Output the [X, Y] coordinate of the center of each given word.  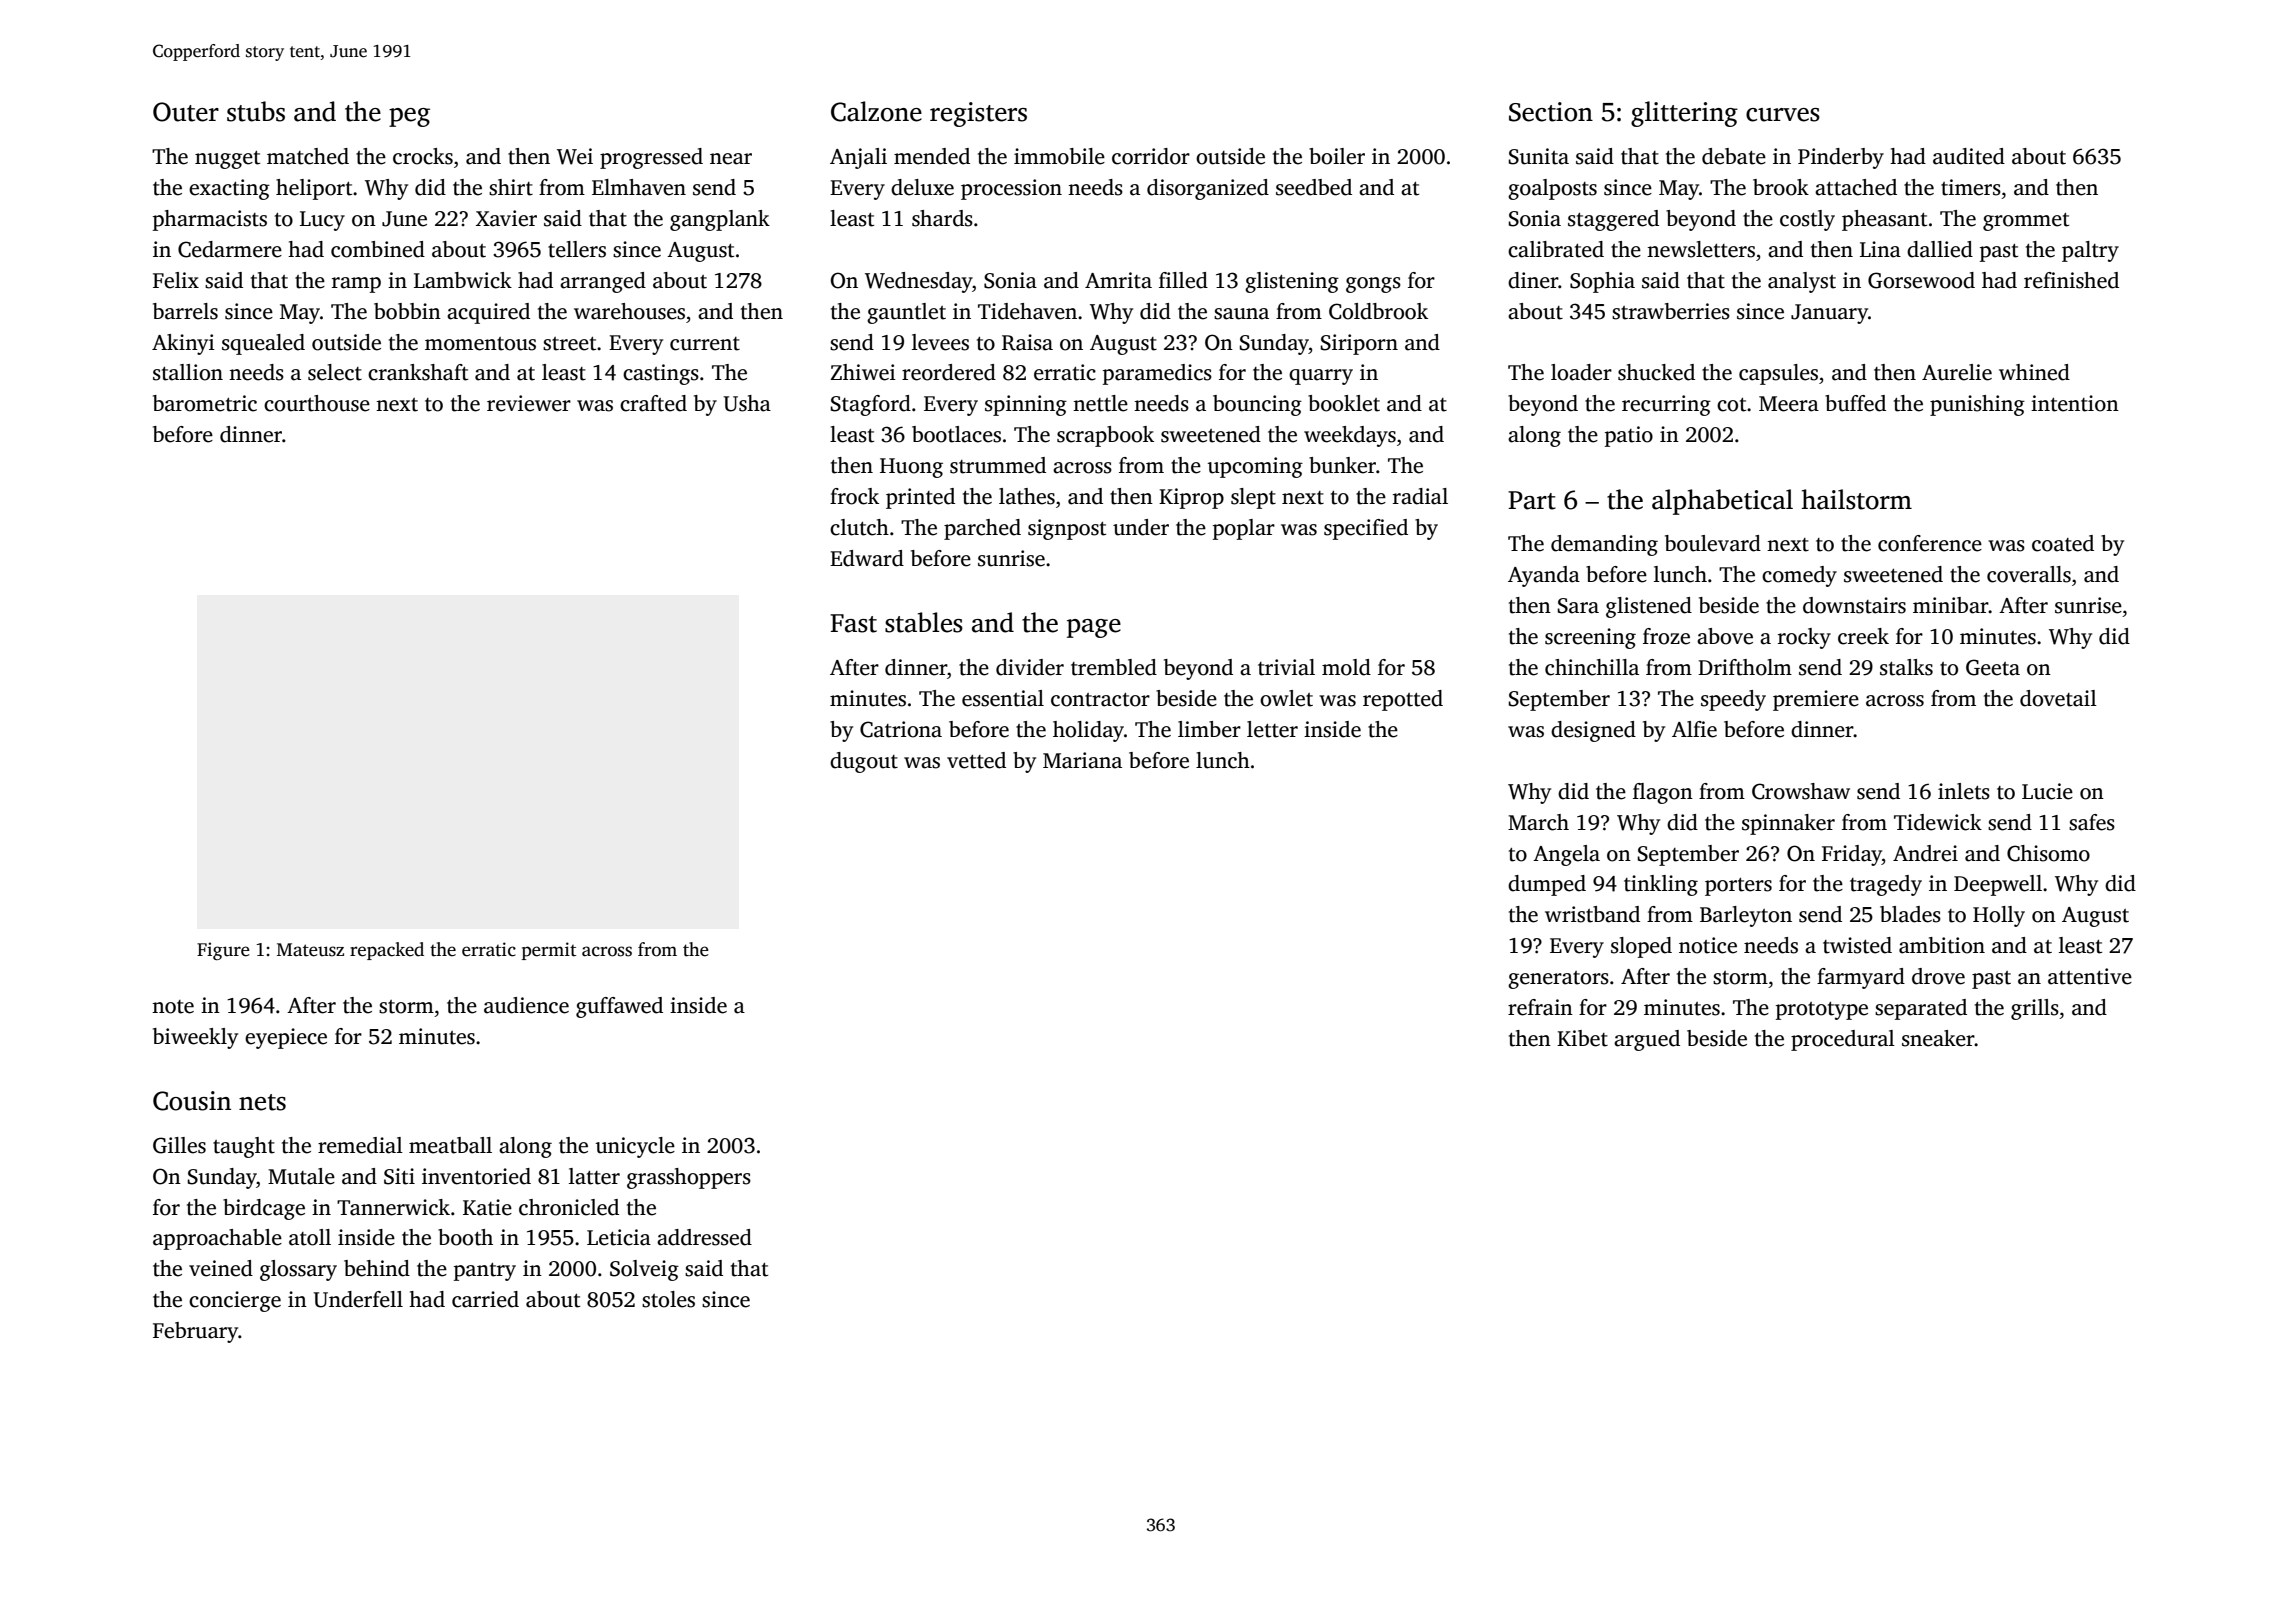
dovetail [2058, 698]
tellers [577, 249]
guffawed [619, 1007]
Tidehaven [1027, 311]
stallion [188, 372]
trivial [1286, 667]
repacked [387, 951]
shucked [1656, 372]
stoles [668, 1299]
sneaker [1938, 1038]
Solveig [644, 1270]
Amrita [1118, 280]
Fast [853, 623]
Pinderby [1841, 158]
